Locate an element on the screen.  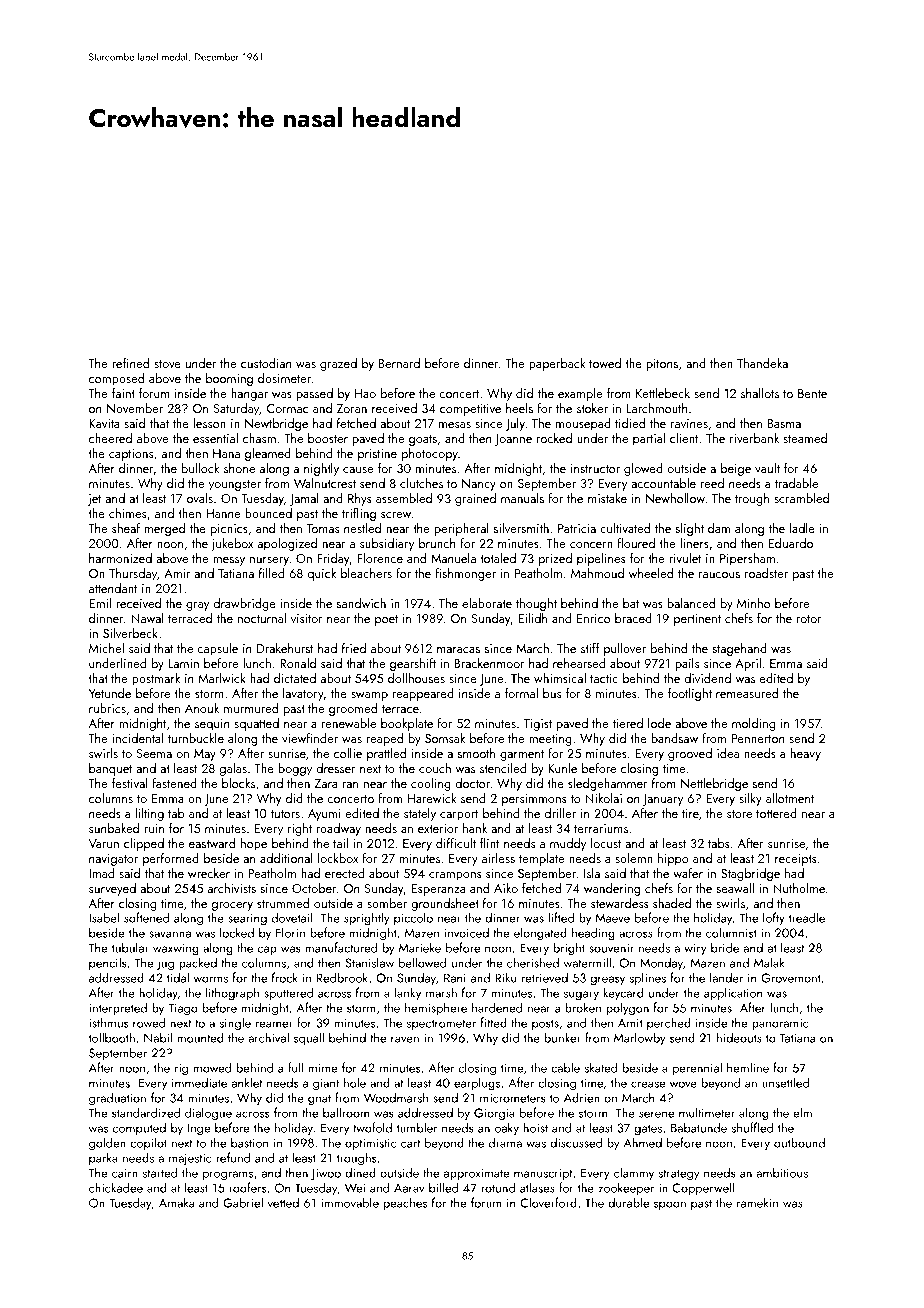
peripheral is located at coordinates (461, 529).
